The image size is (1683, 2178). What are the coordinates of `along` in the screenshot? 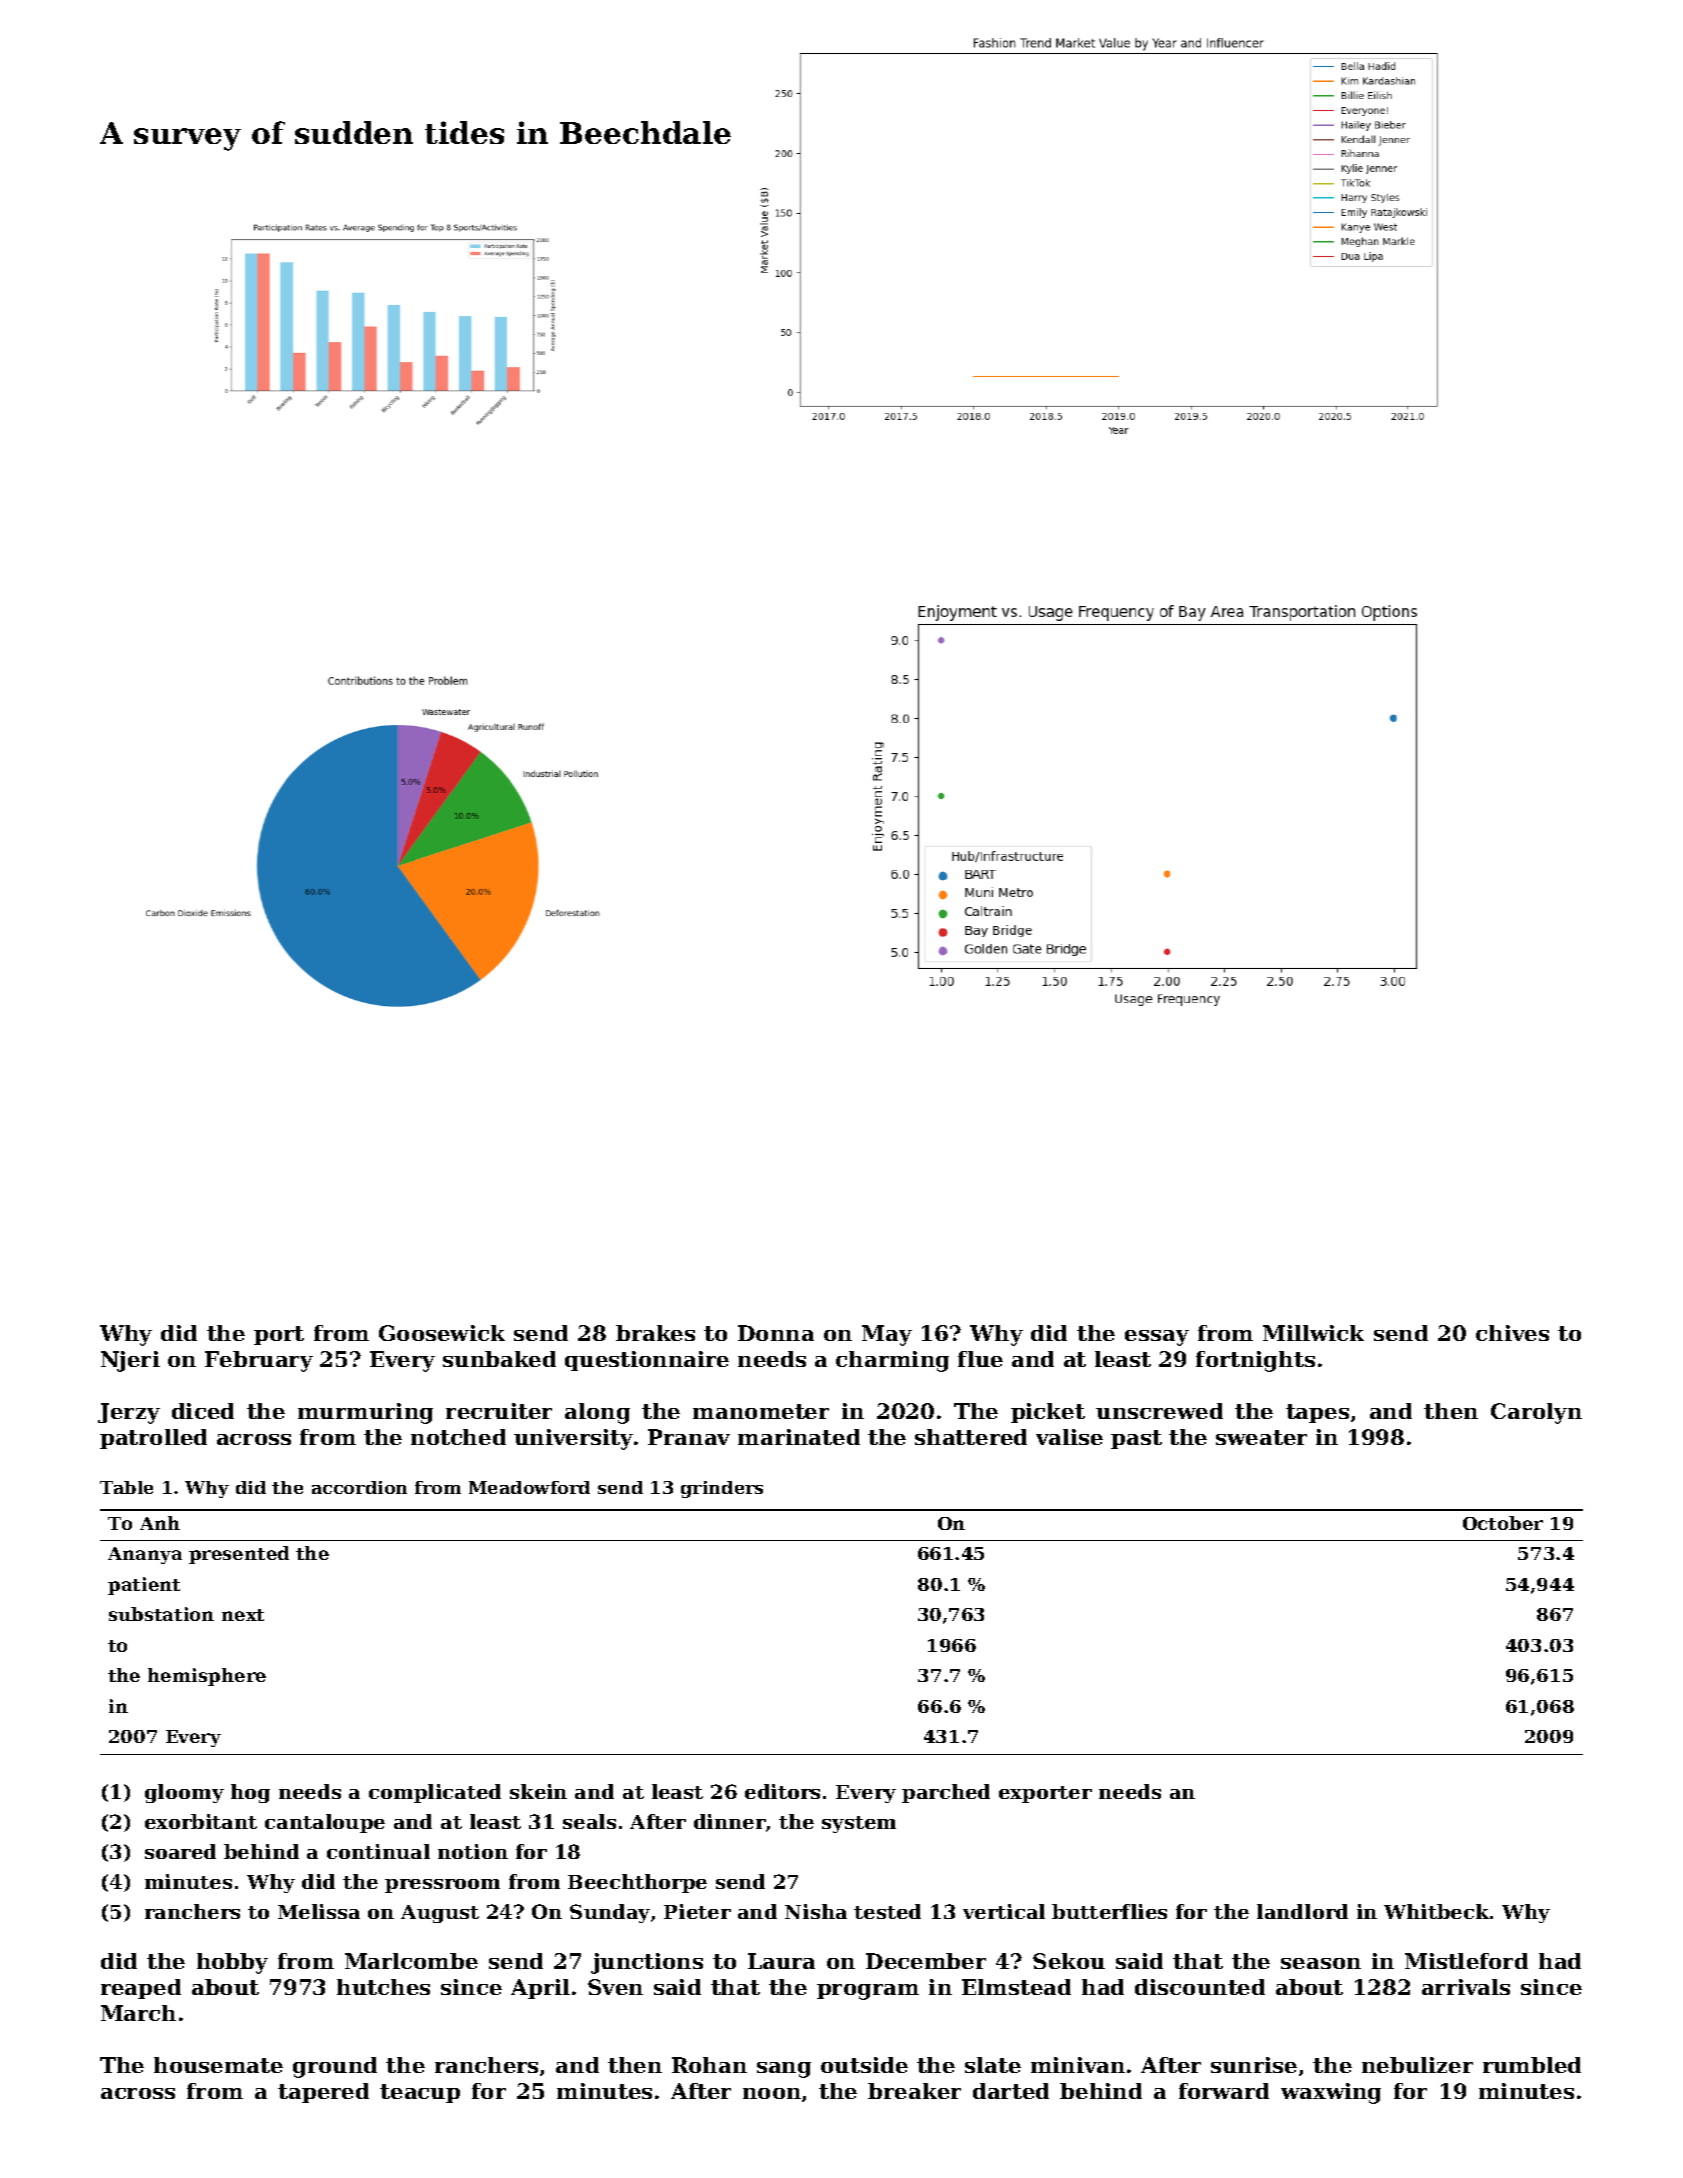 It's located at (597, 1413).
